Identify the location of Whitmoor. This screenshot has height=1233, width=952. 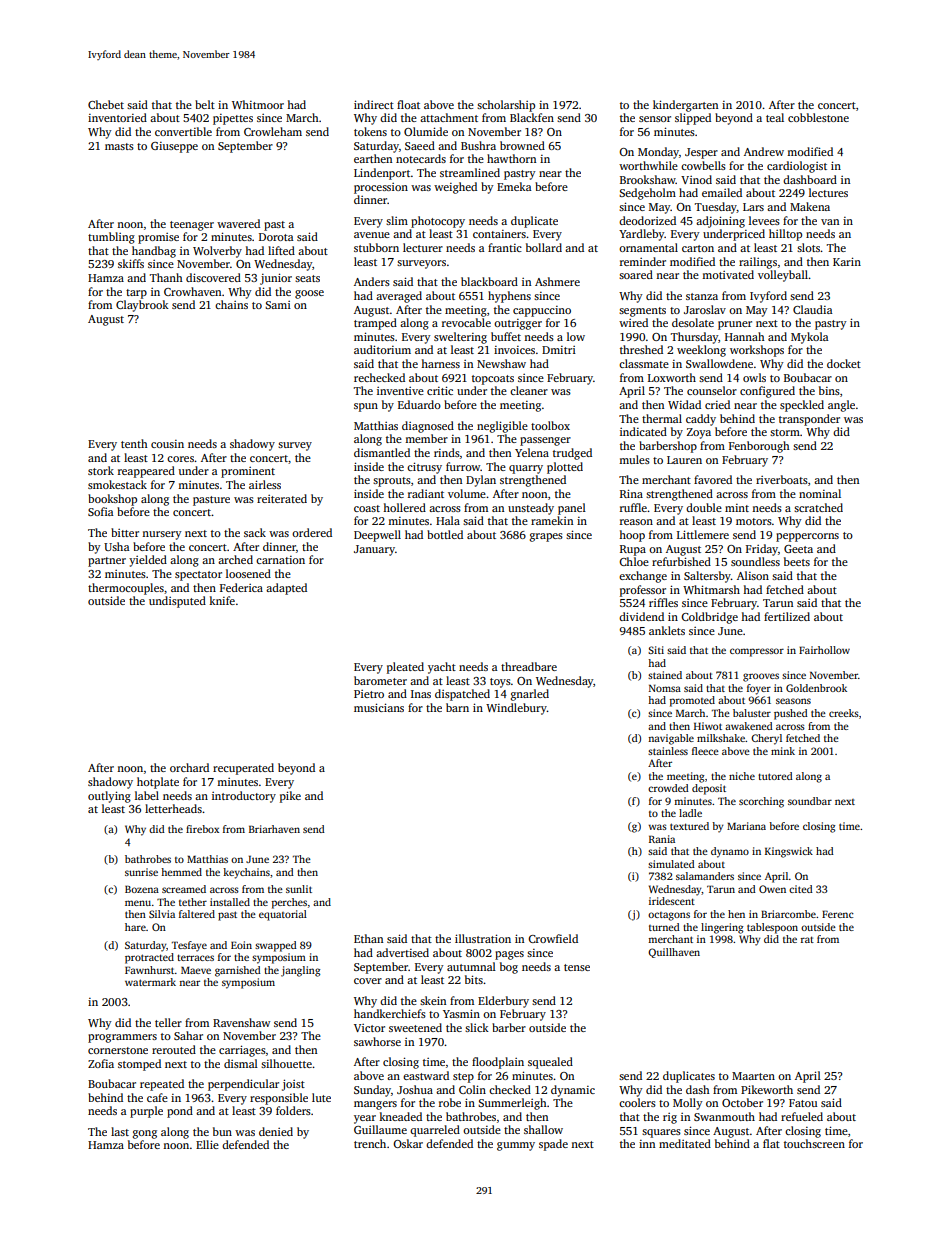
(258, 104).
